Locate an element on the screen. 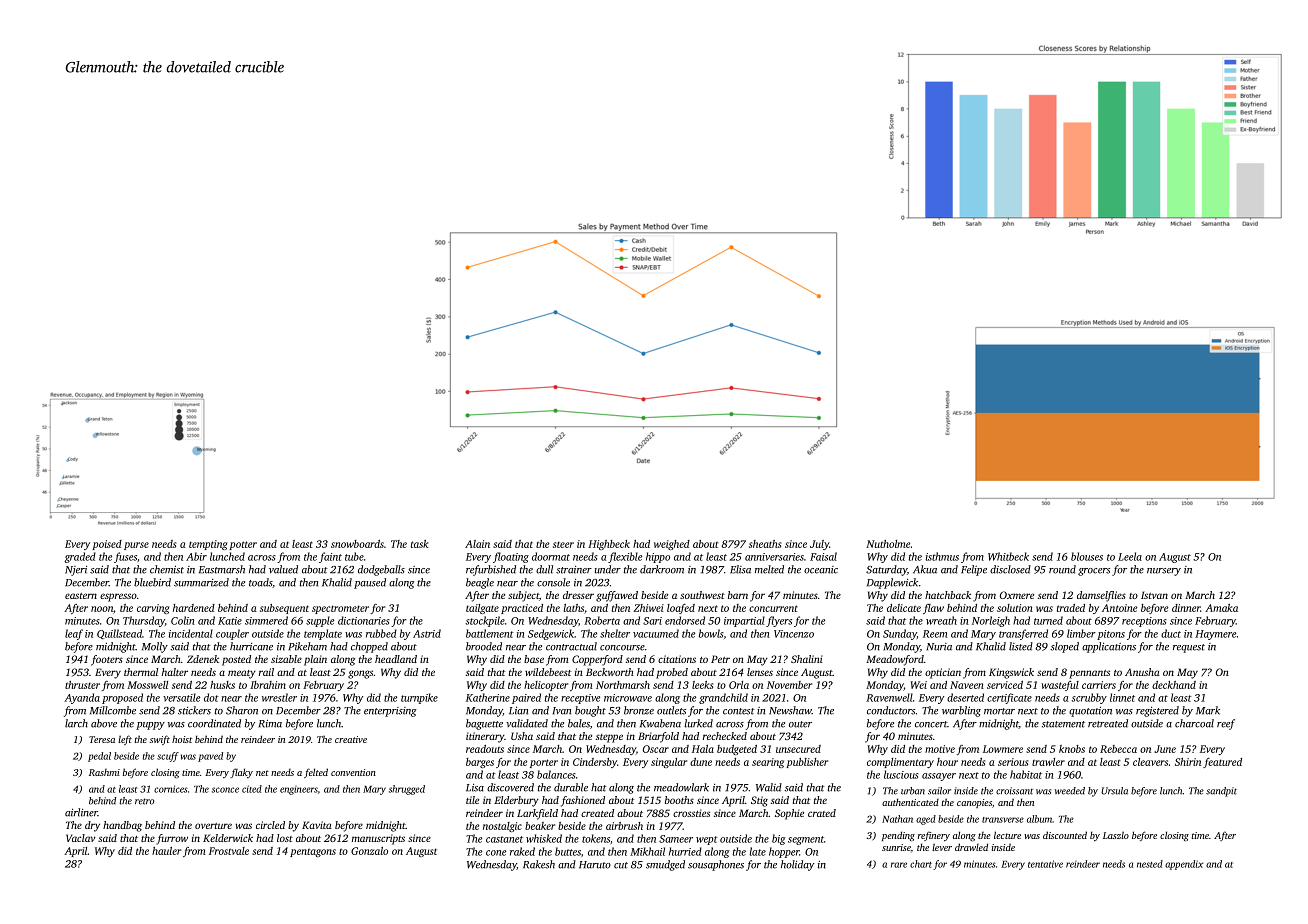 The height and width of the screenshot is (924, 1308). poised is located at coordinates (107, 545).
